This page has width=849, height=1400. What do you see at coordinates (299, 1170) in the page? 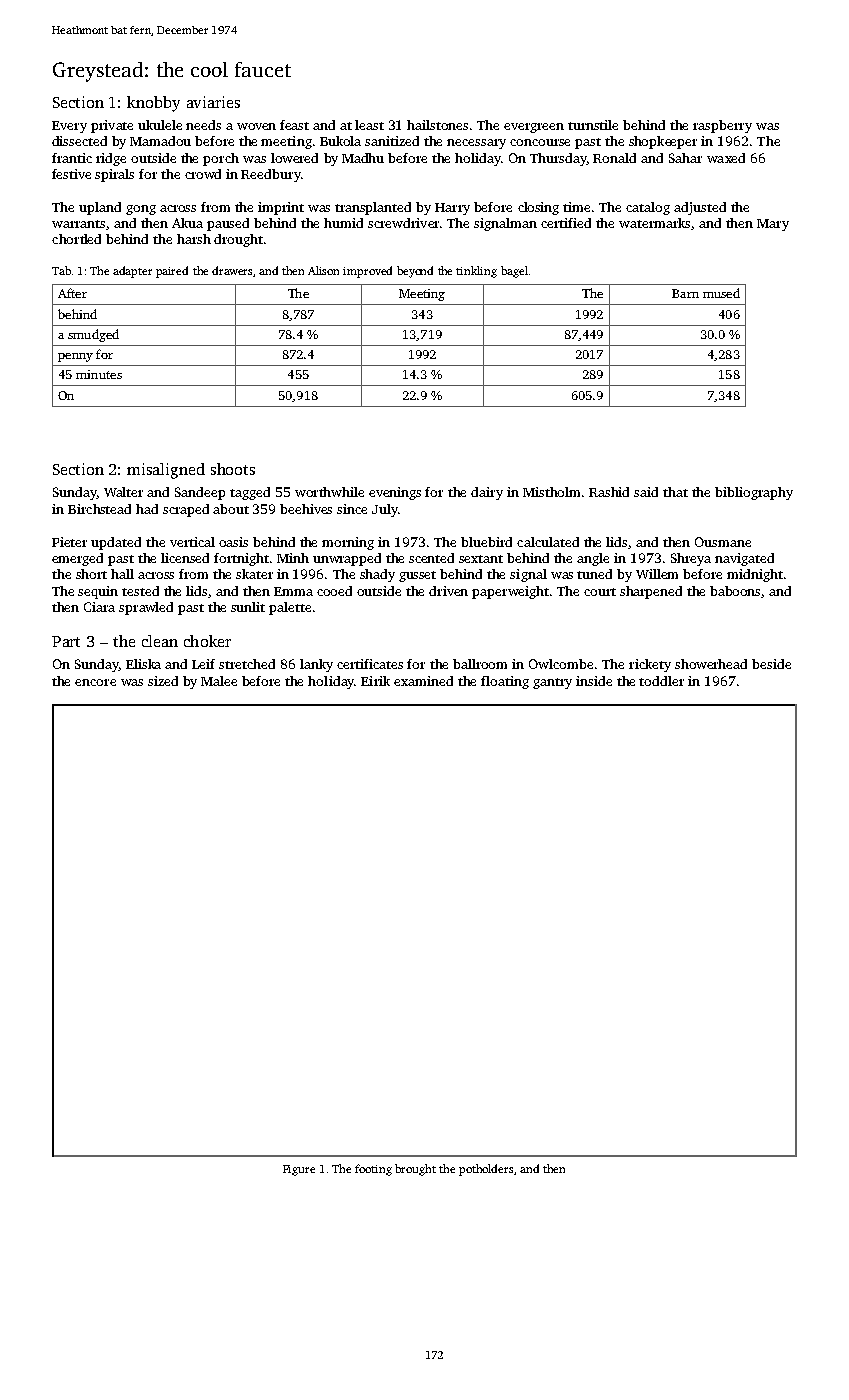
I see `Figure` at bounding box center [299, 1170].
